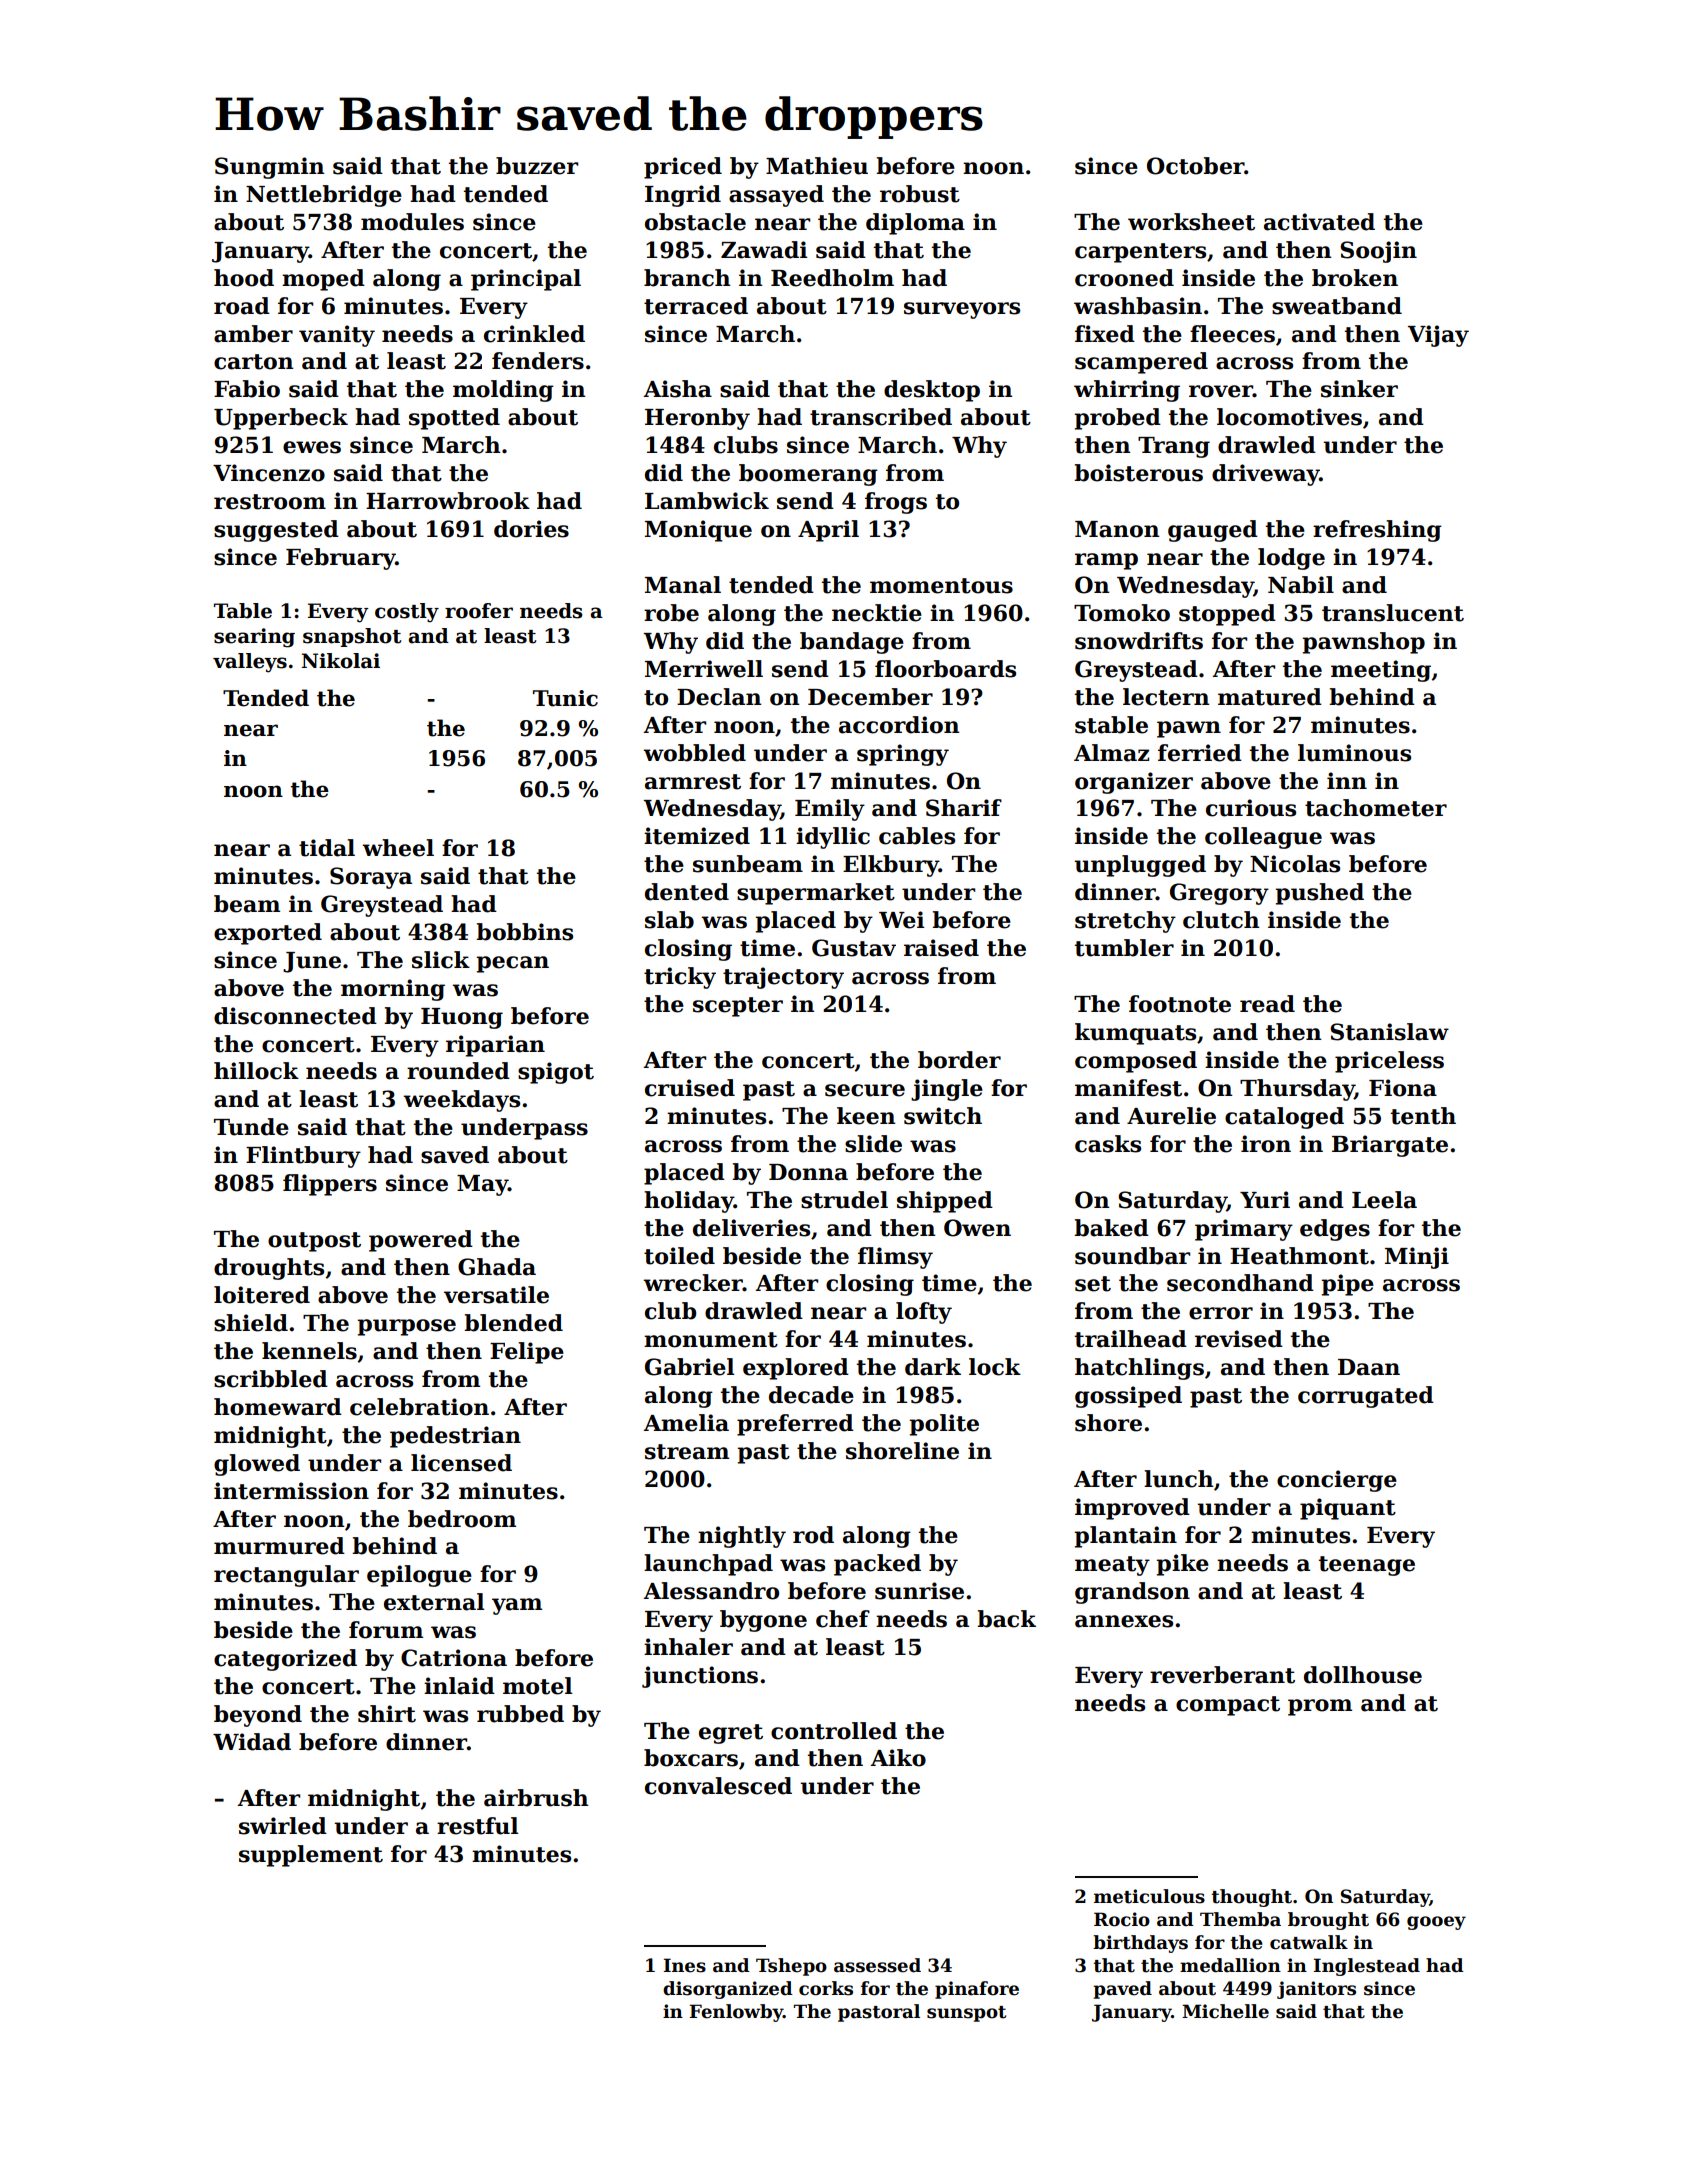  I want to click on cables, so click(917, 836).
